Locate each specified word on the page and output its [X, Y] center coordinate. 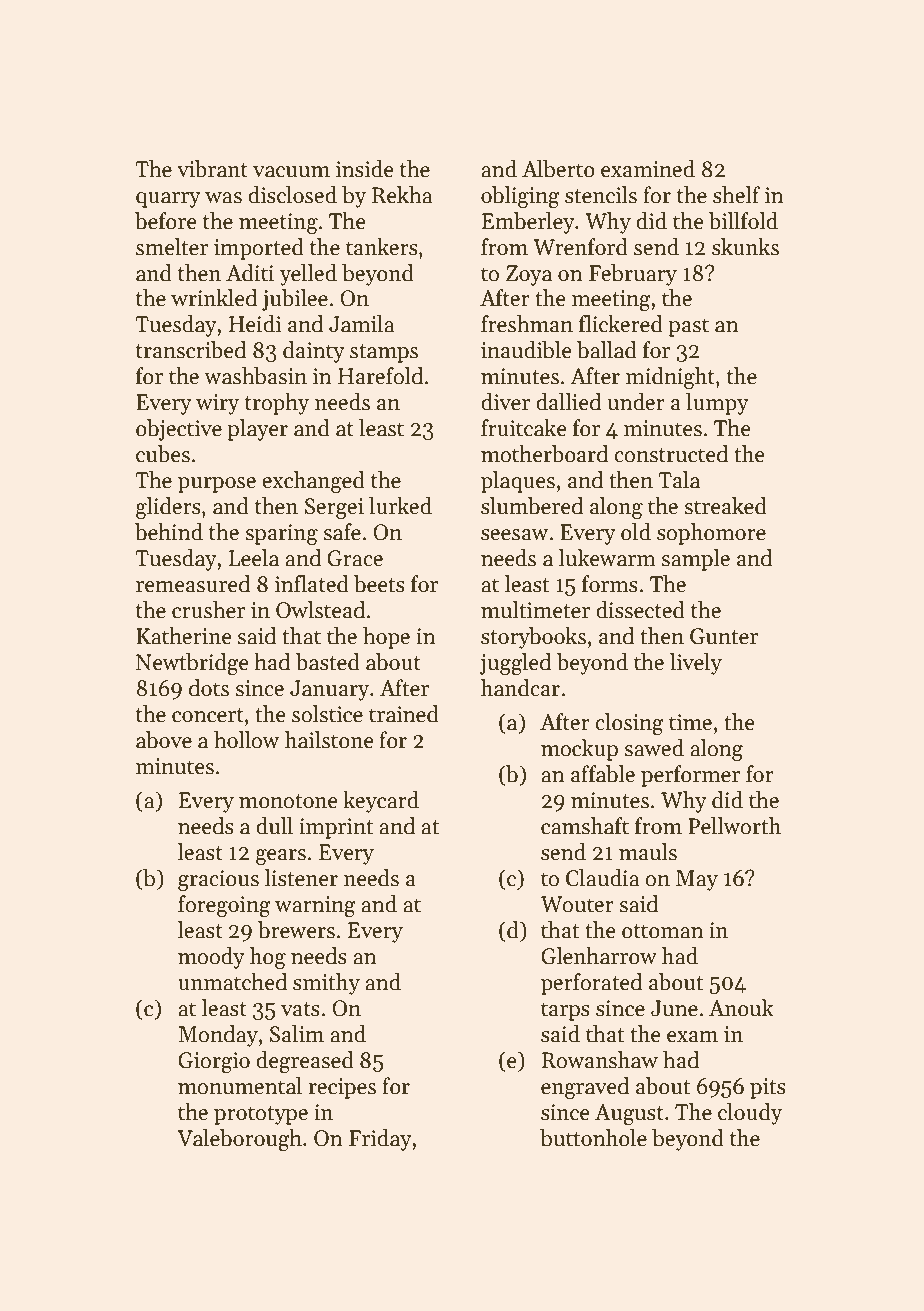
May [697, 880]
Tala [679, 480]
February [633, 275]
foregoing [224, 906]
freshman [527, 324]
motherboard [544, 454]
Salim [297, 1034]
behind [169, 532]
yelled [308, 275]
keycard [381, 802]
